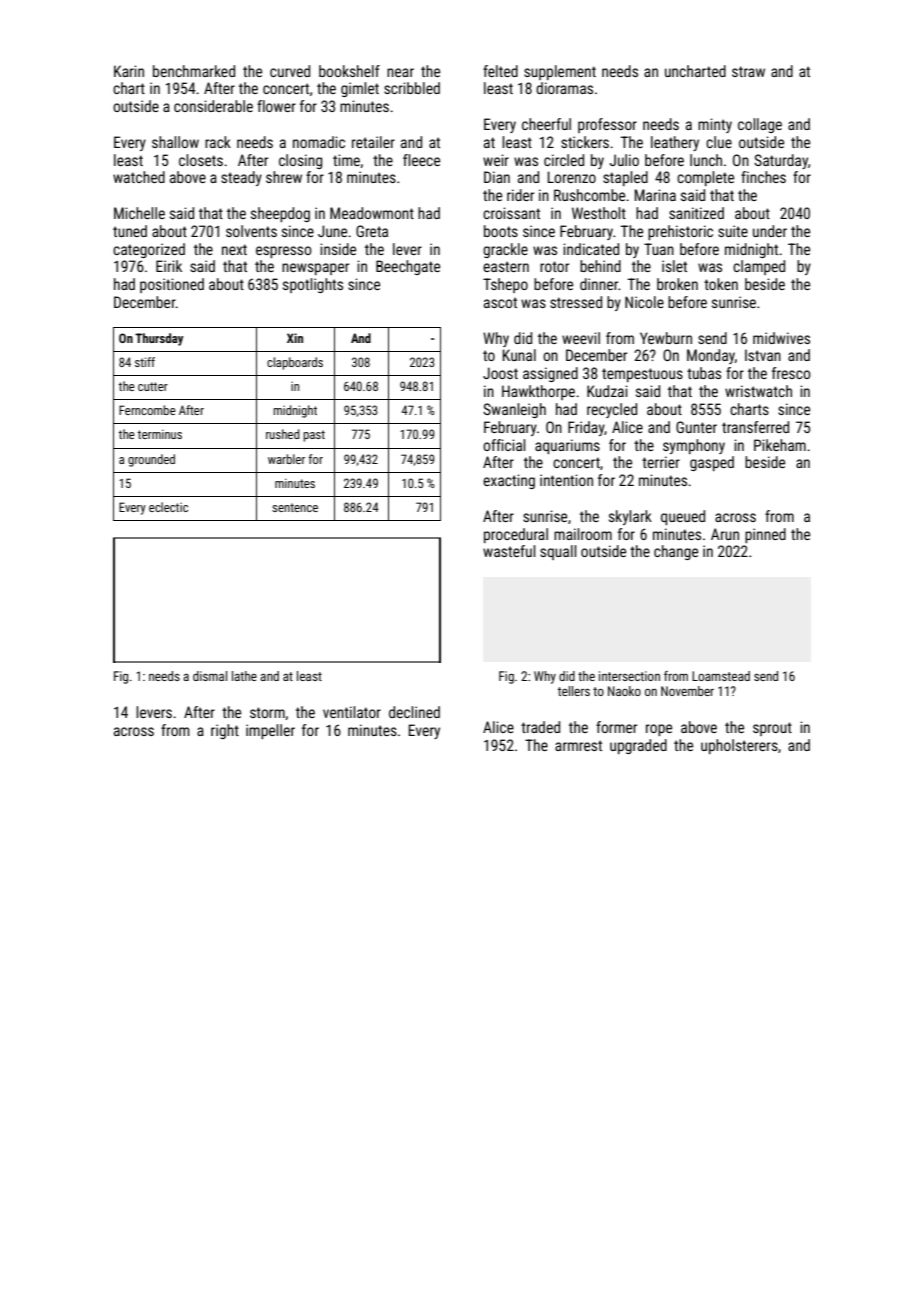  Describe the element at coordinates (706, 160) in the document. I see `lunch` at that location.
